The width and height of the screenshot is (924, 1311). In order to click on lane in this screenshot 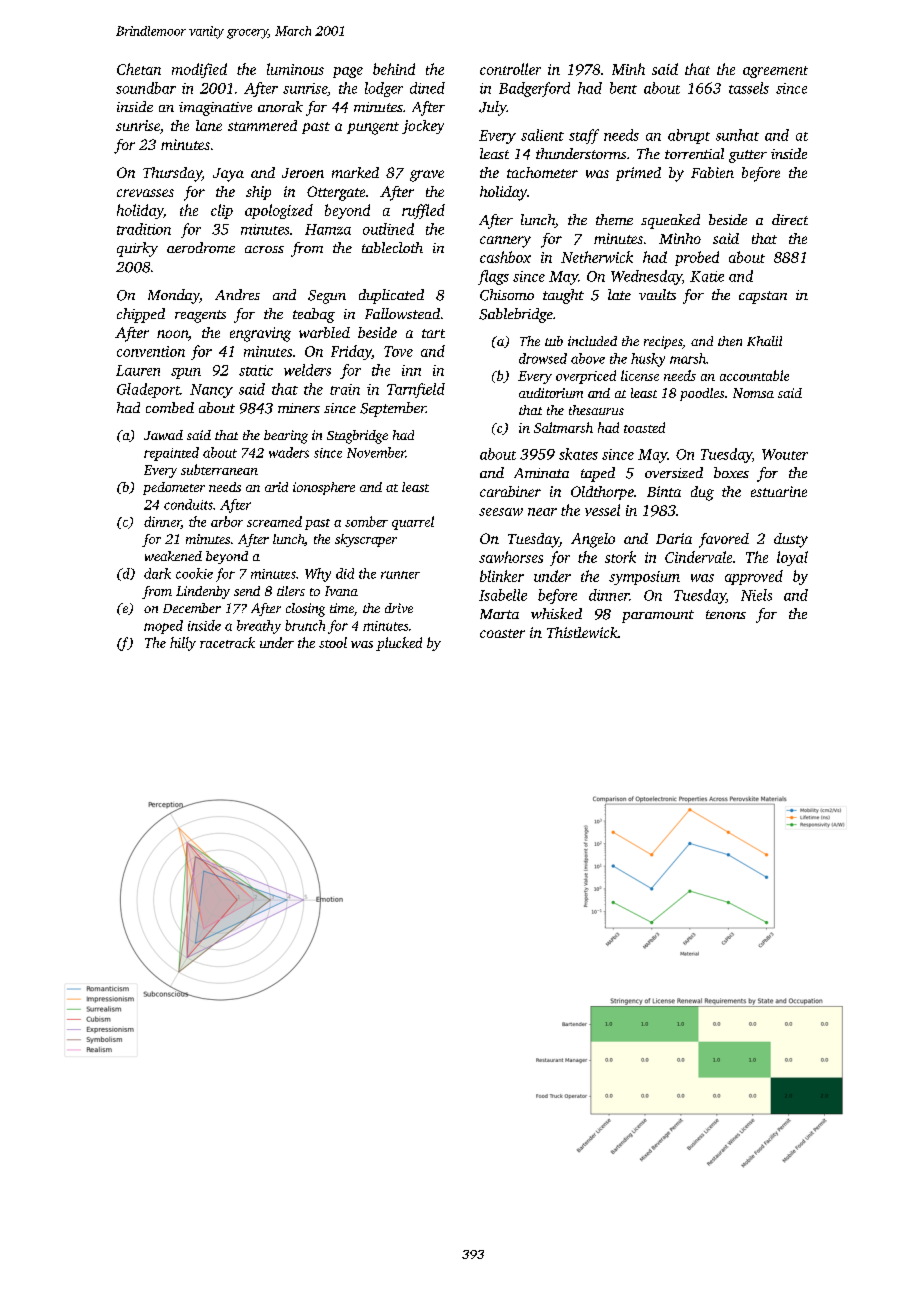, I will do `click(209, 125)`.
